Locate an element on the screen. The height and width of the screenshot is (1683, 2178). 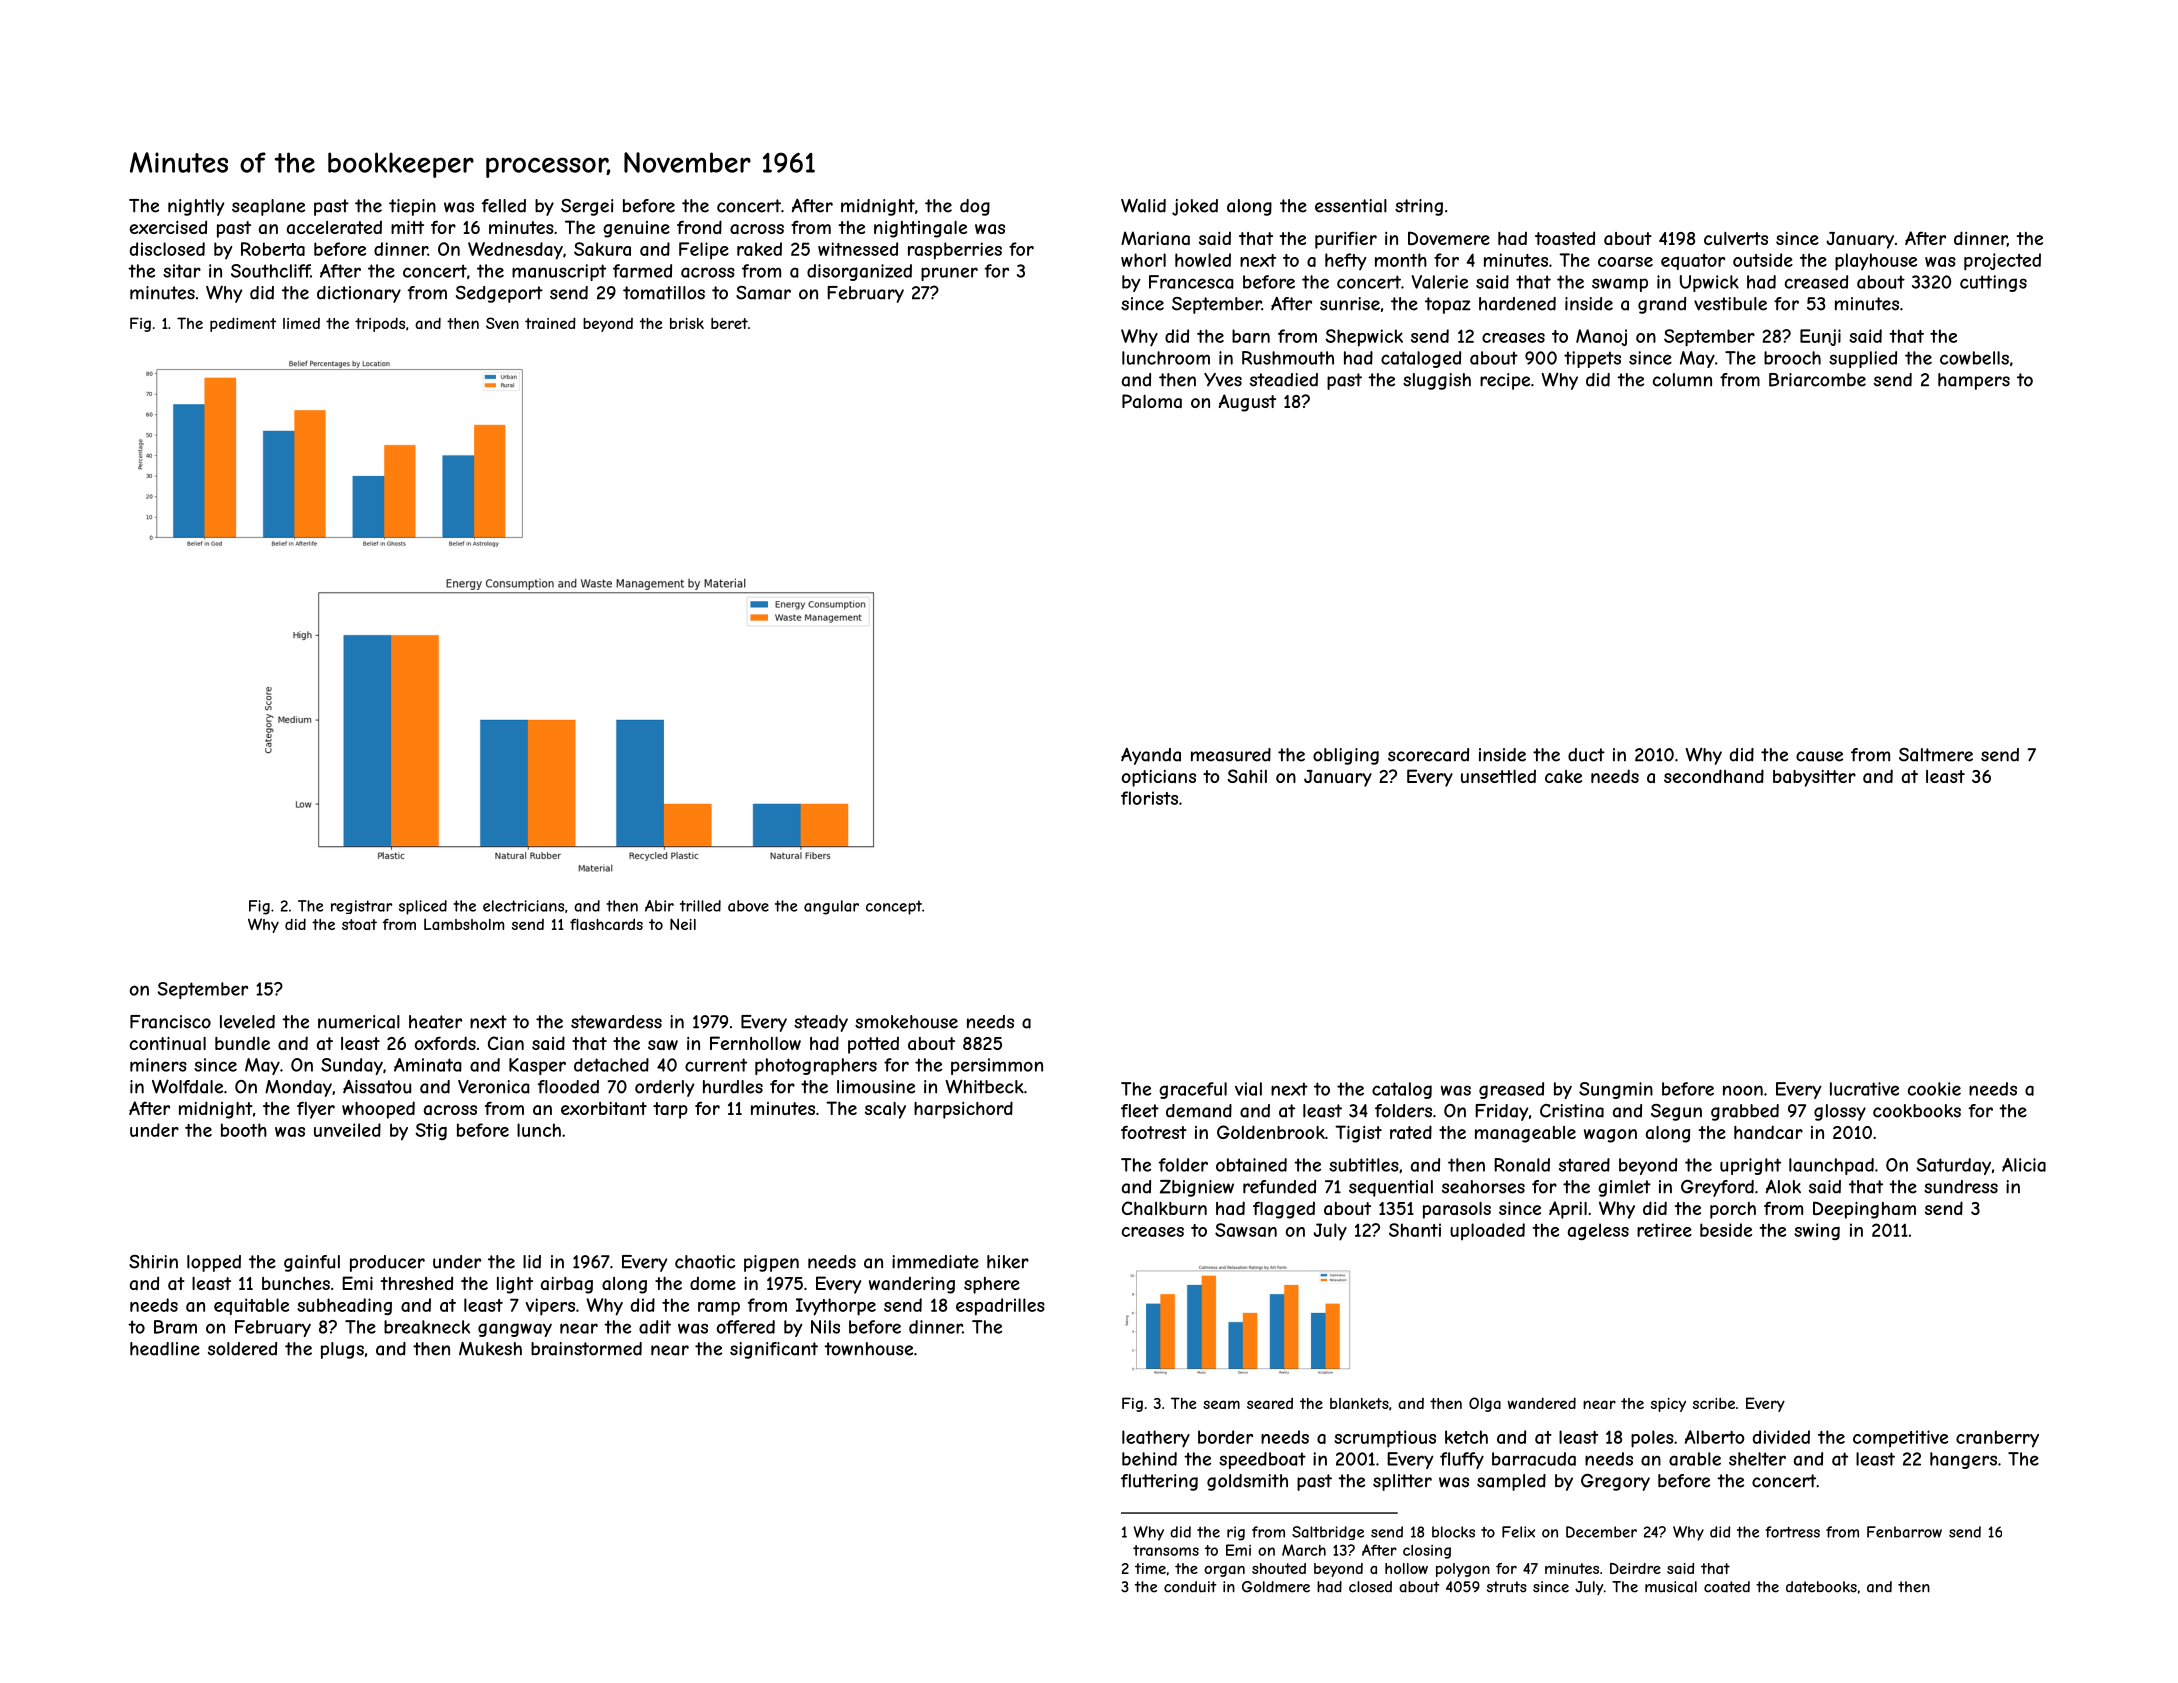
Sawsan is located at coordinates (1246, 1230).
